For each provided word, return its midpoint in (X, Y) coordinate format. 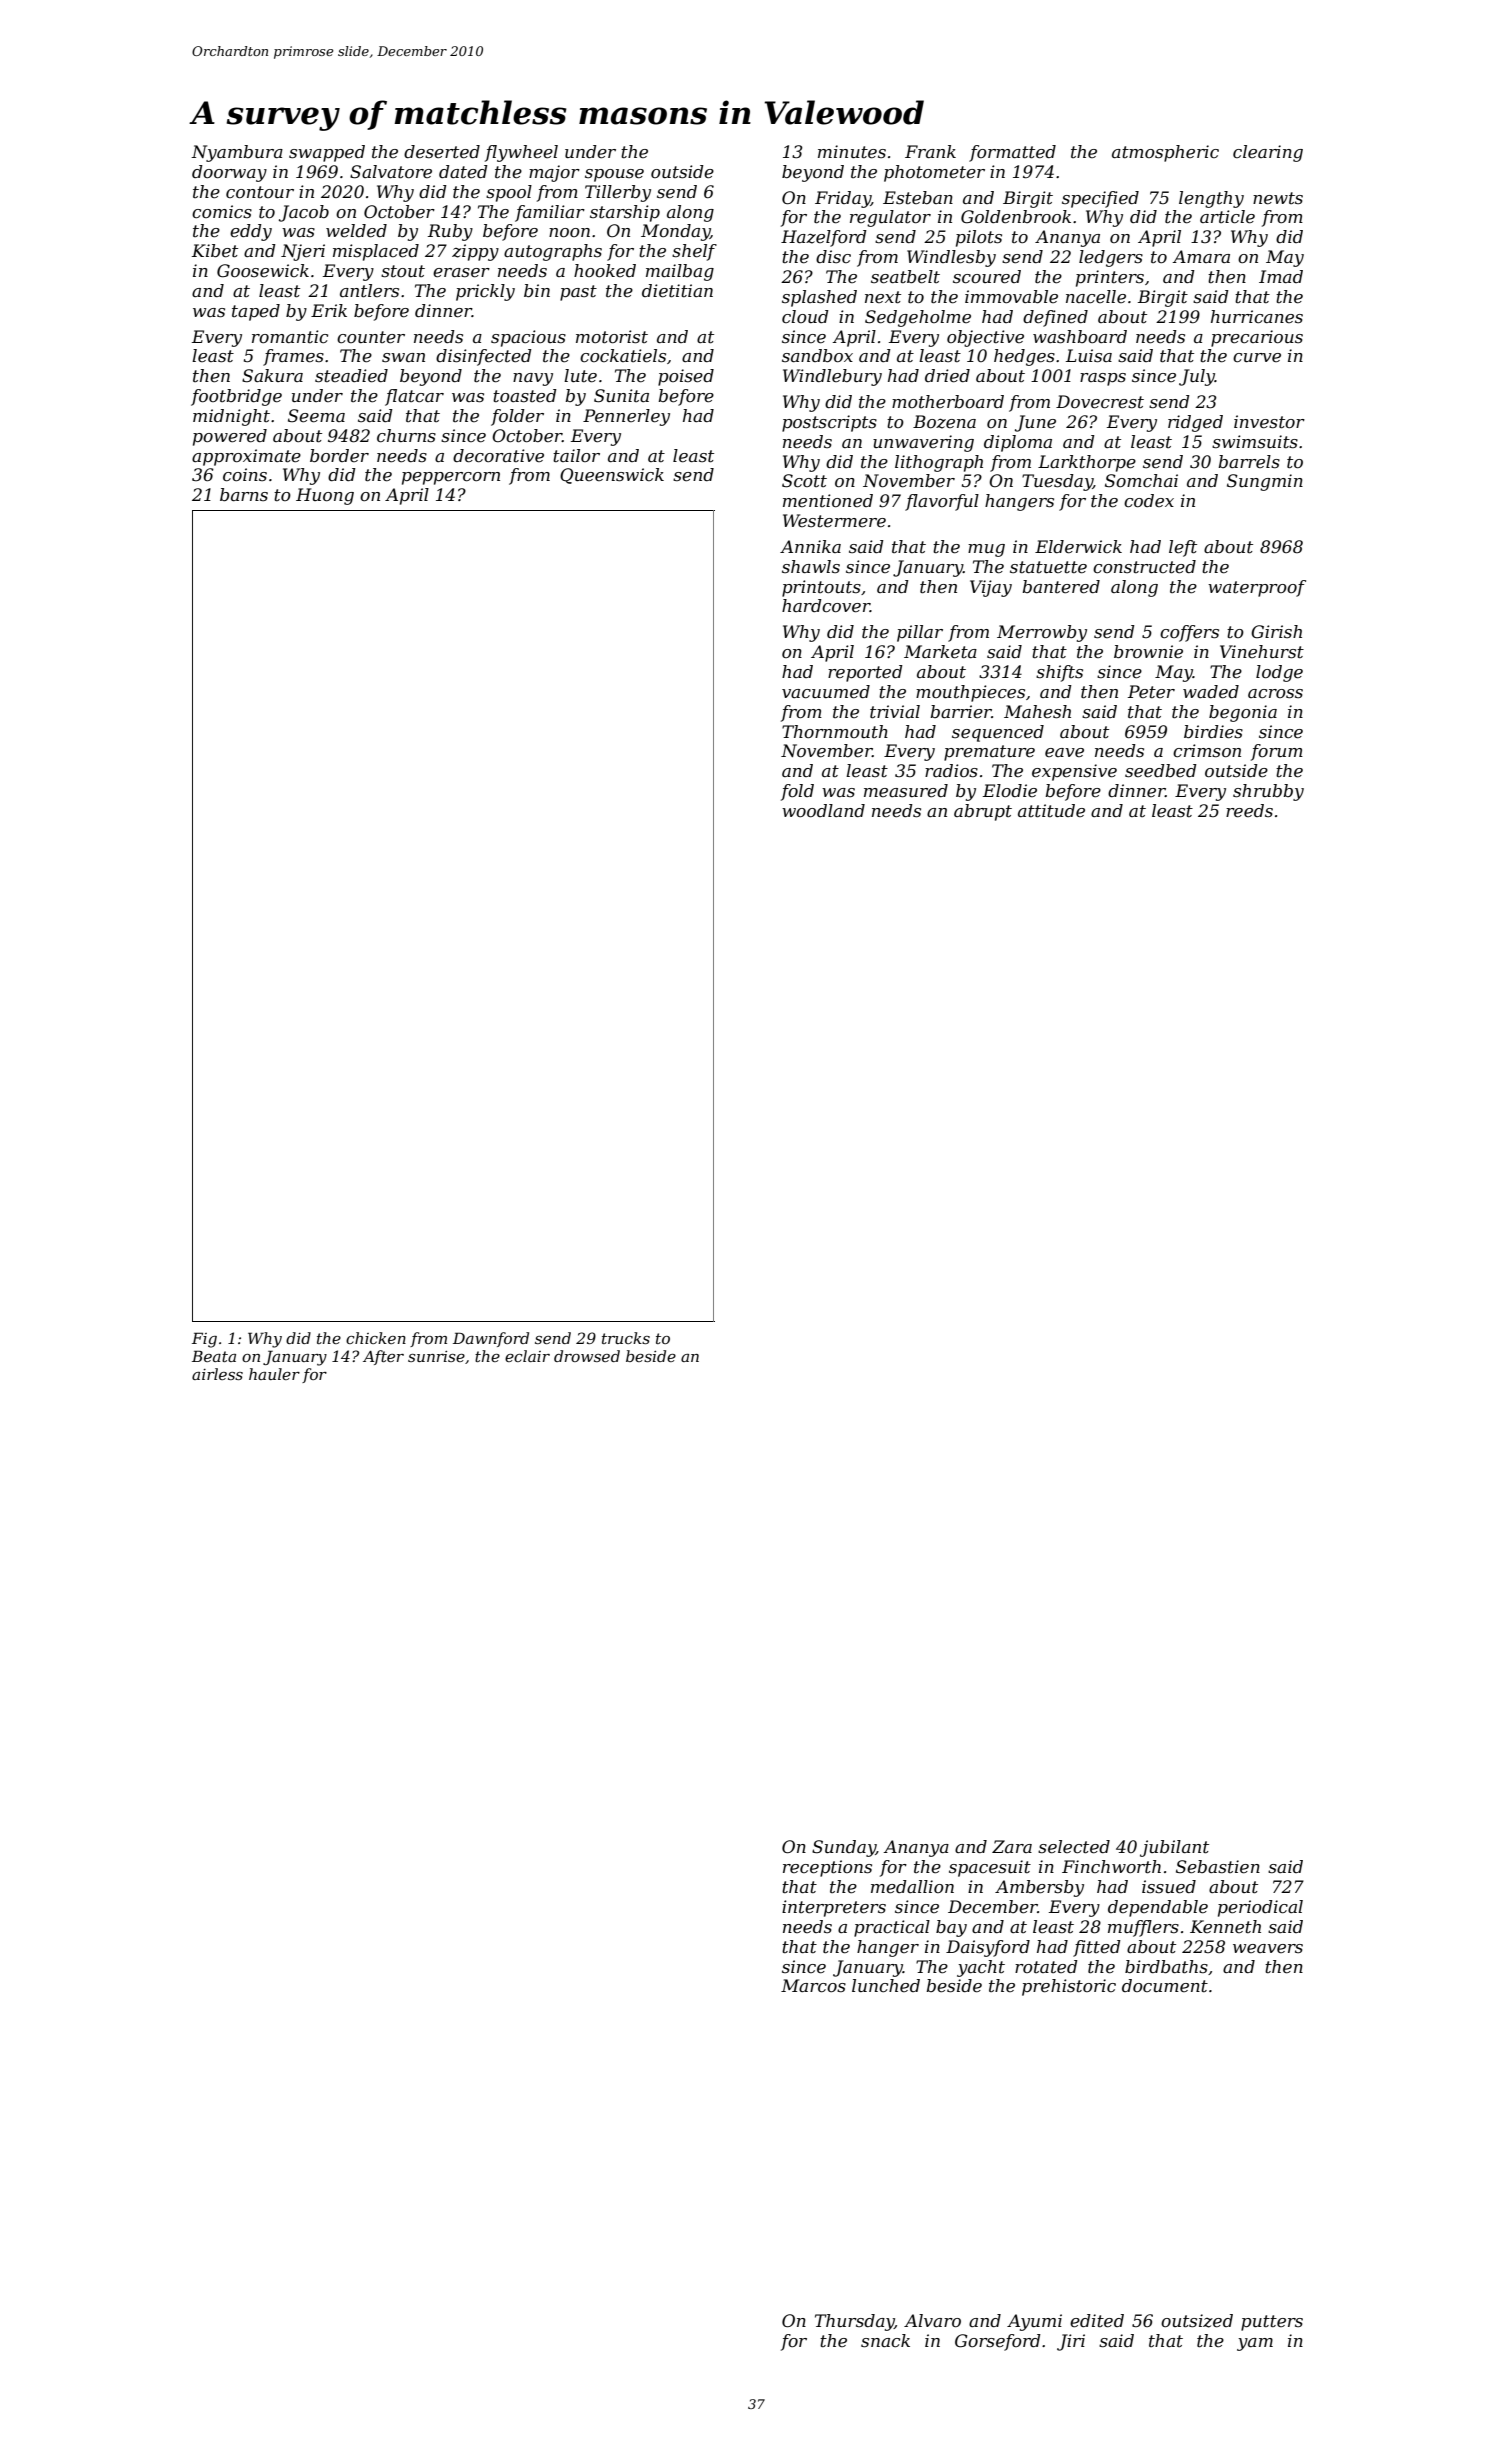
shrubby (1268, 792)
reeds (1249, 811)
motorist (612, 337)
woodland (823, 810)
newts (1278, 198)
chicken (376, 1338)
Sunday (844, 1848)
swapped (327, 153)
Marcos (813, 1986)
